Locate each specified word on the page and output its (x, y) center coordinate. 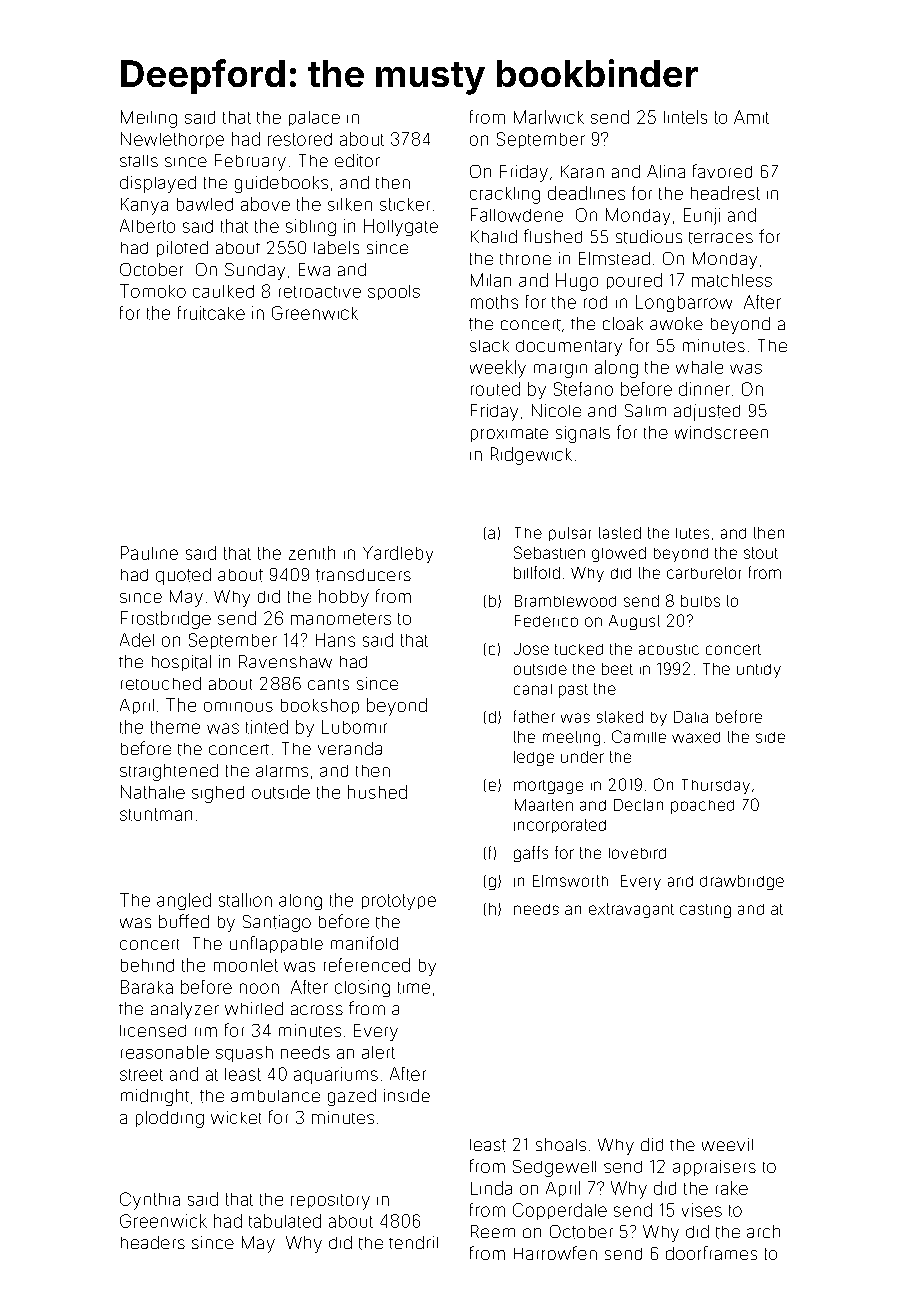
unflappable (276, 944)
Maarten (544, 805)
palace (314, 118)
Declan (638, 805)
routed (495, 389)
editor (357, 160)
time (414, 988)
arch (763, 1231)
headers (153, 1242)
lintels (685, 117)
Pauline (149, 553)
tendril (413, 1242)
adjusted (707, 412)
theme (175, 727)
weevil (727, 1144)
